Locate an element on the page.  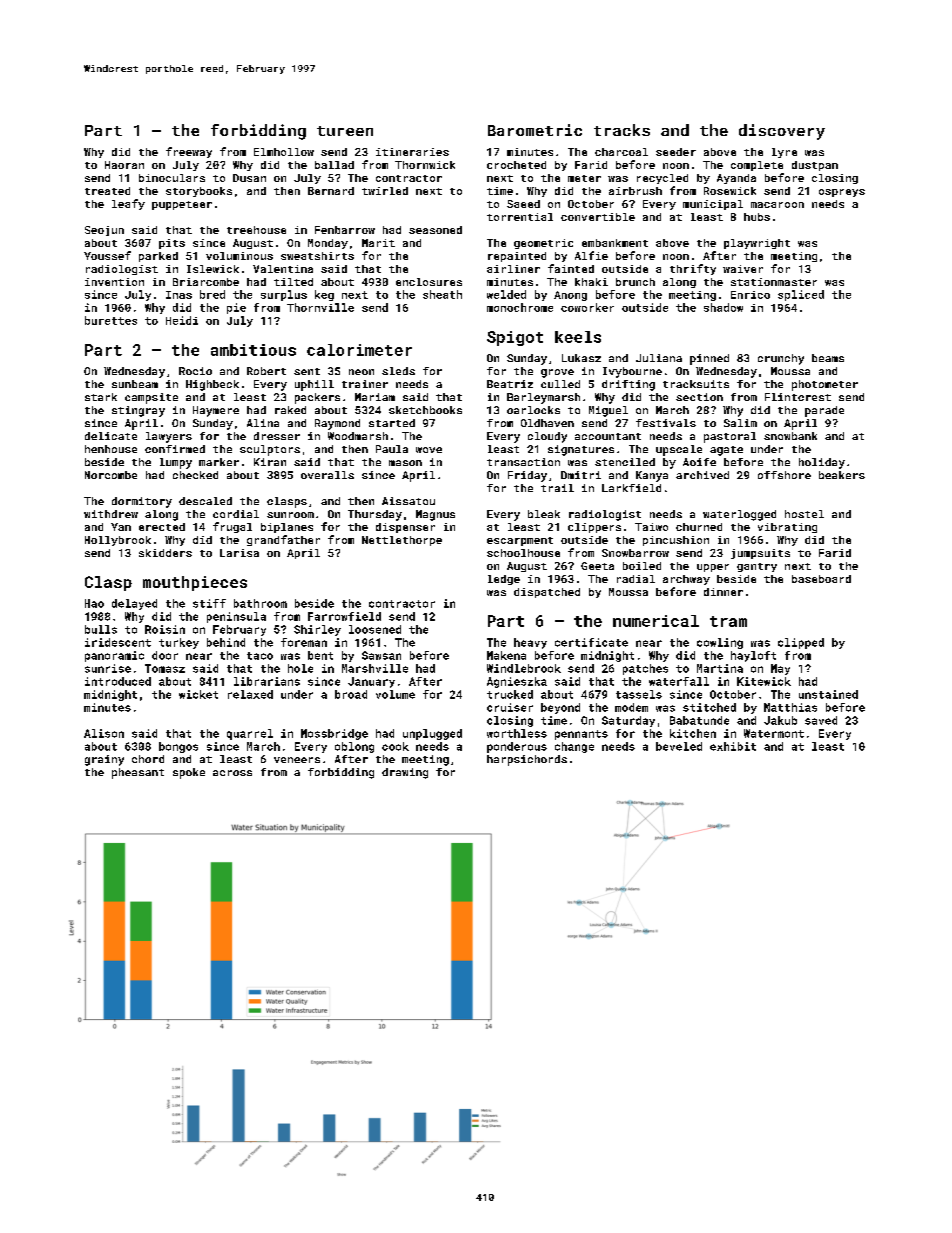
Heidi is located at coordinates (182, 320).
